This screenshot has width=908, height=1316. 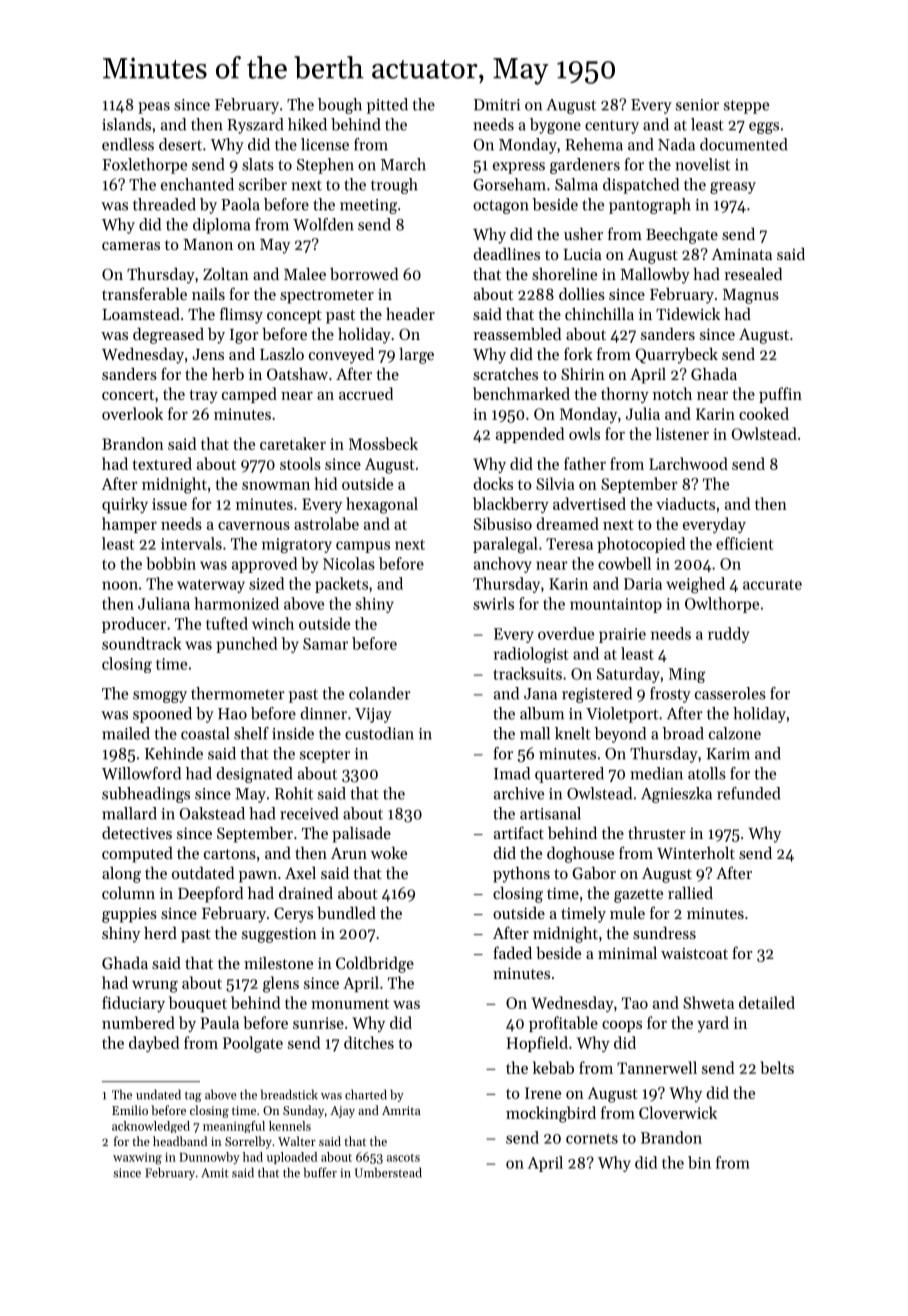 What do you see at coordinates (730, 693) in the screenshot?
I see `casseroles` at bounding box center [730, 693].
